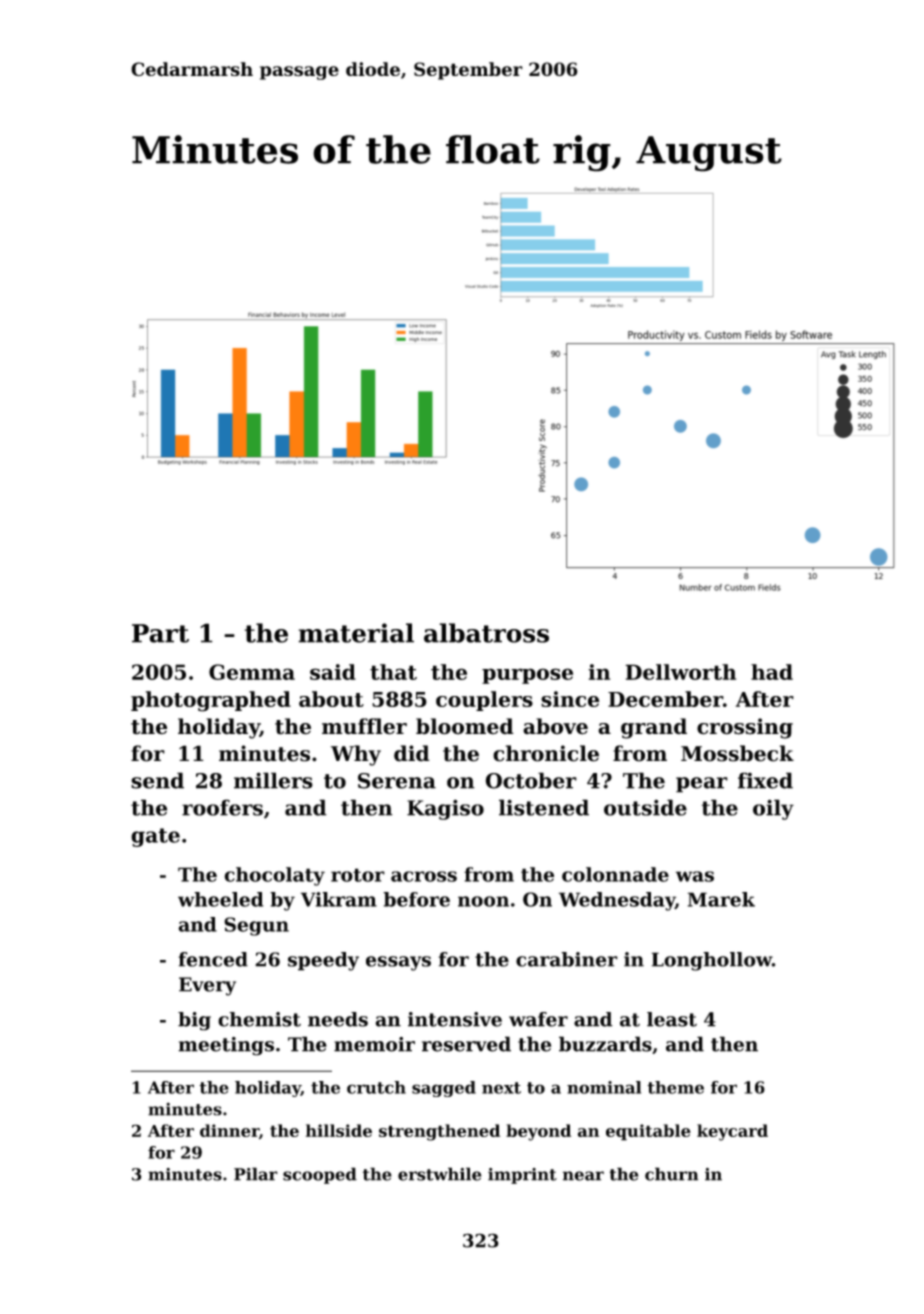  What do you see at coordinates (252, 672) in the screenshot?
I see `Gemma` at bounding box center [252, 672].
